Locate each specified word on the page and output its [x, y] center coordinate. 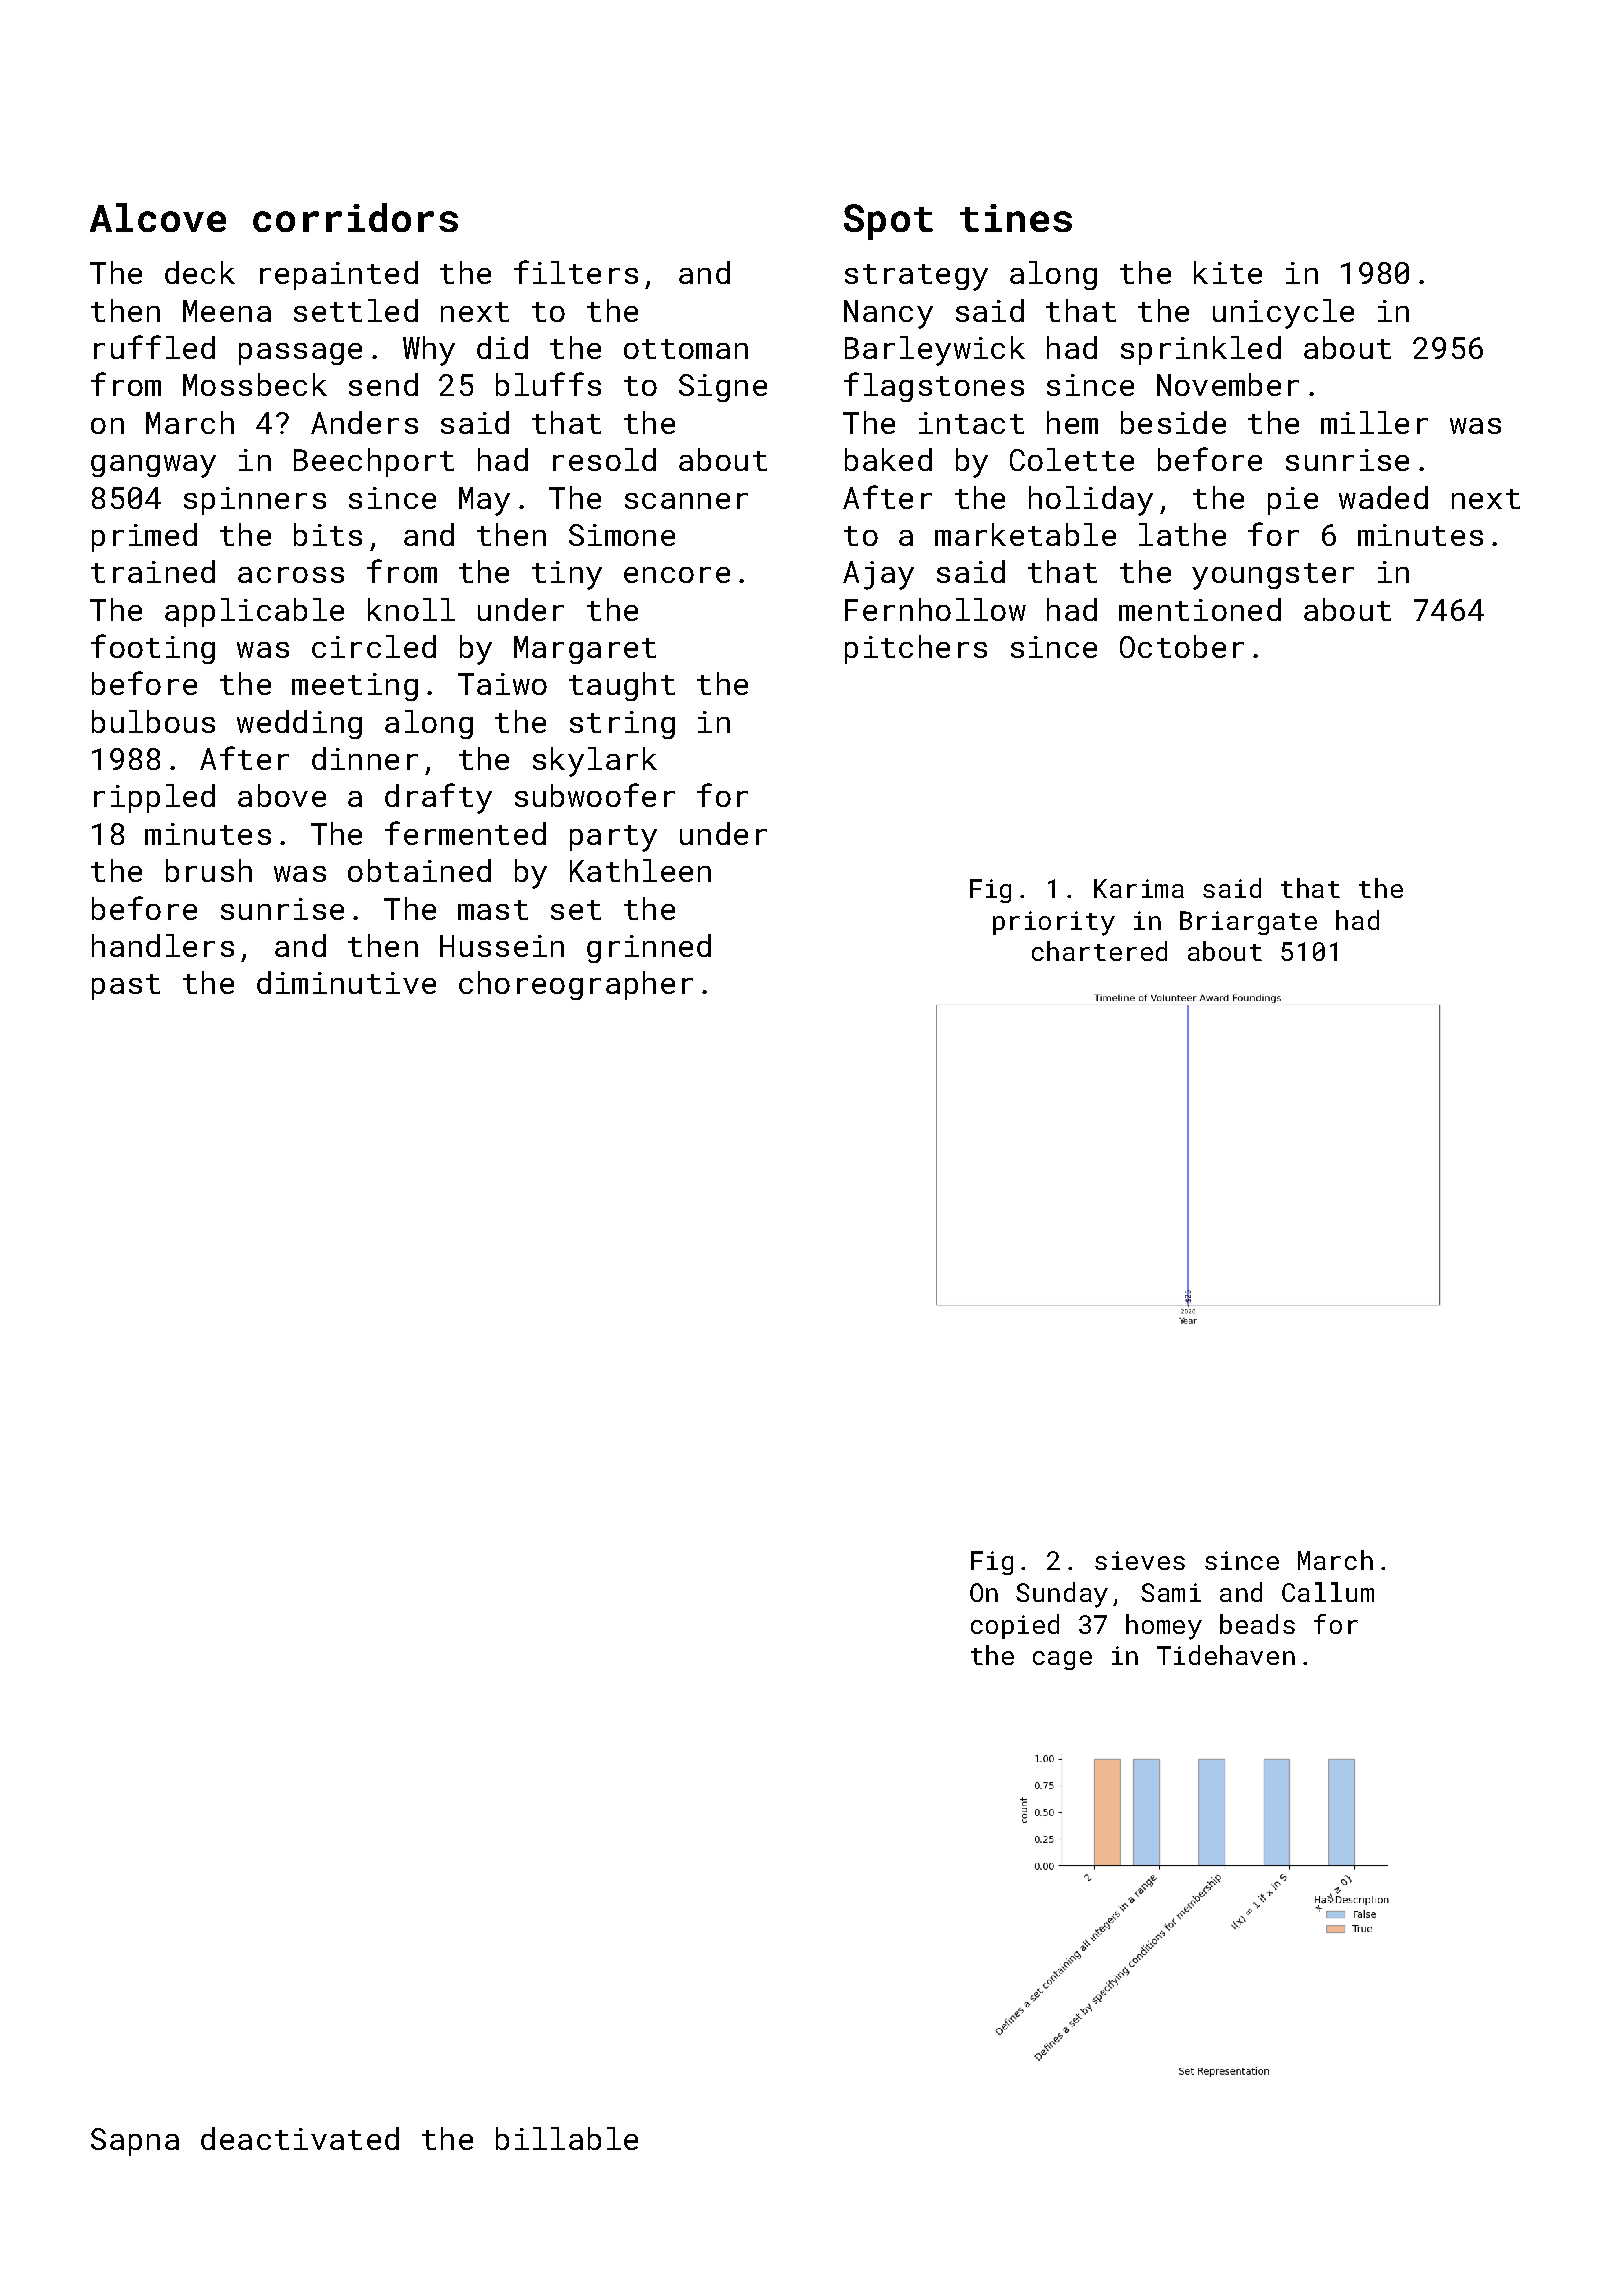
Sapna [135, 2142]
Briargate [1248, 923]
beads [1257, 1624]
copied [1015, 1626]
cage [1062, 1660]
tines [1016, 218]
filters [576, 272]
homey [1164, 1627]
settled [356, 310]
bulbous [153, 721]
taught [622, 686]
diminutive [346, 982]
